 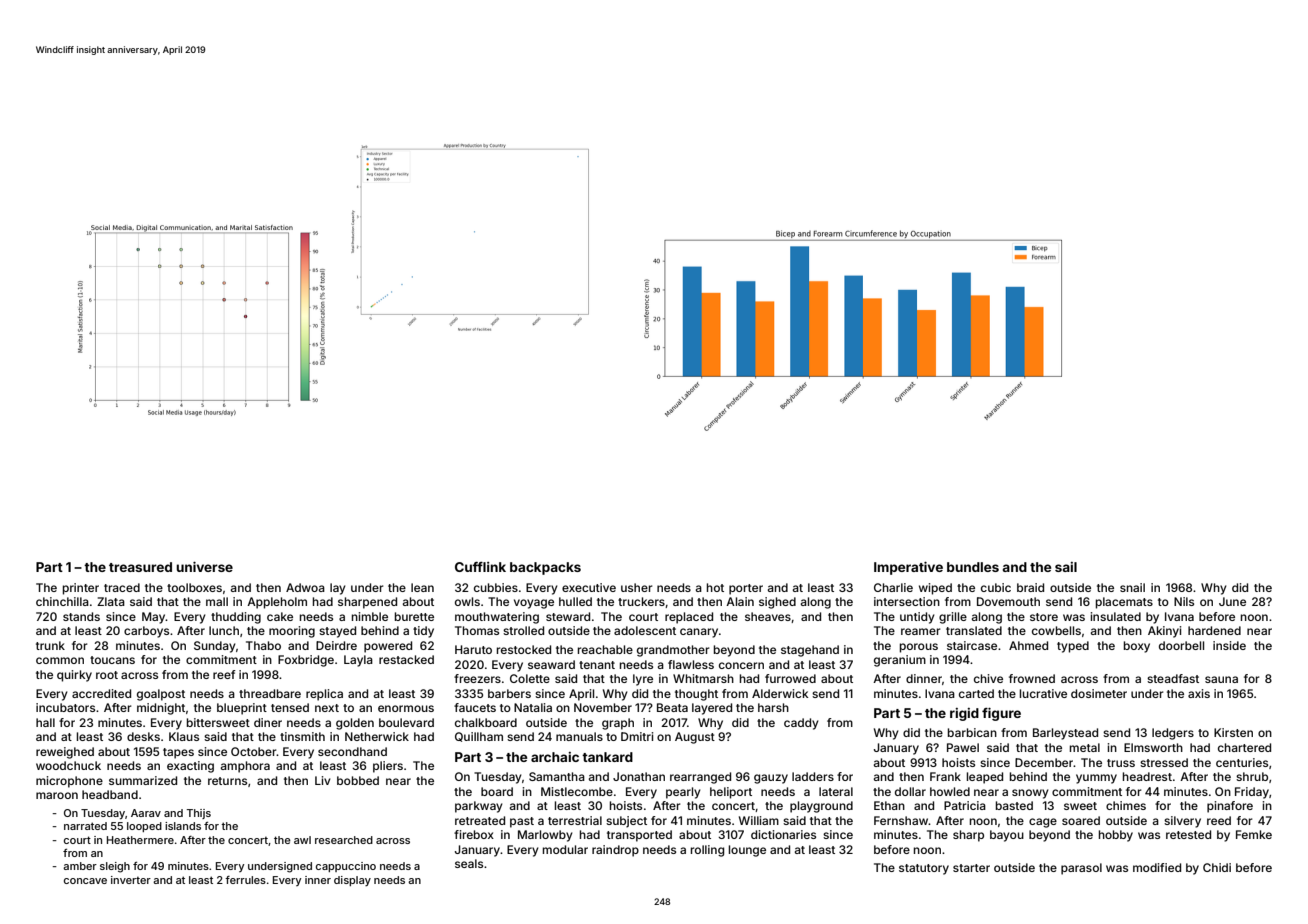 What do you see at coordinates (950, 791) in the screenshot?
I see `howled` at bounding box center [950, 791].
